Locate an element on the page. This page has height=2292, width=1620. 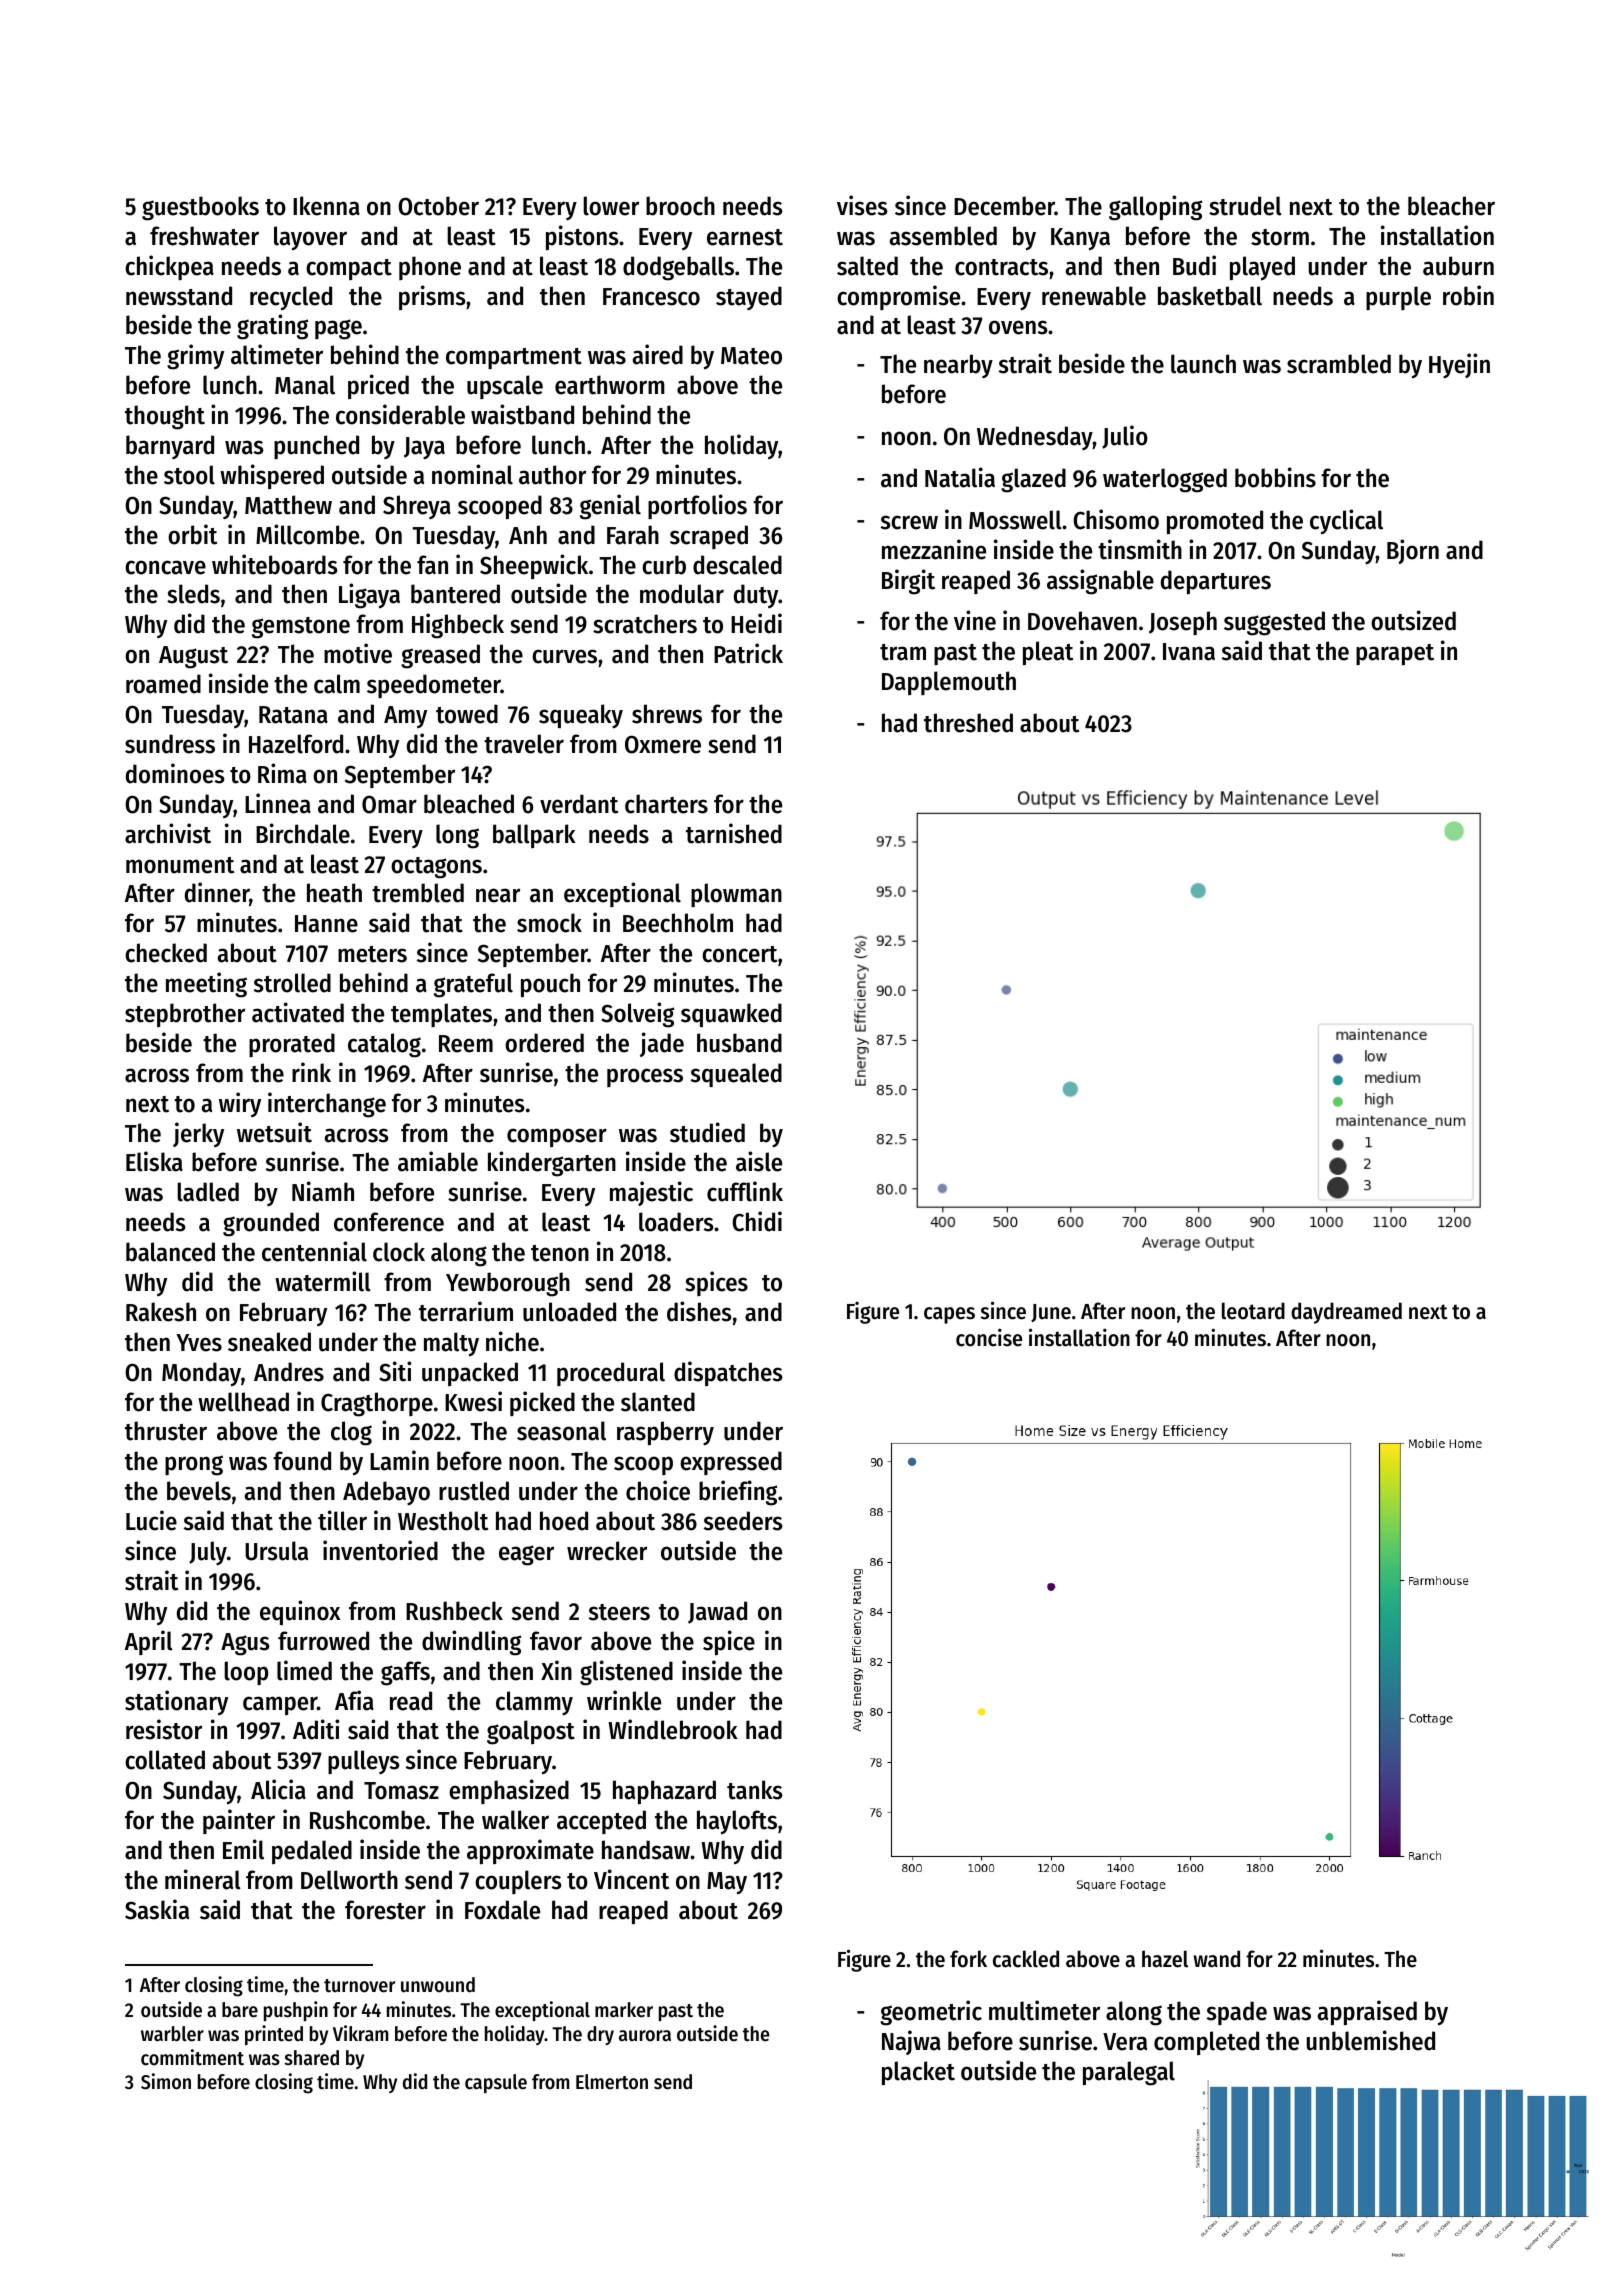
barnyard is located at coordinates (170, 447).
